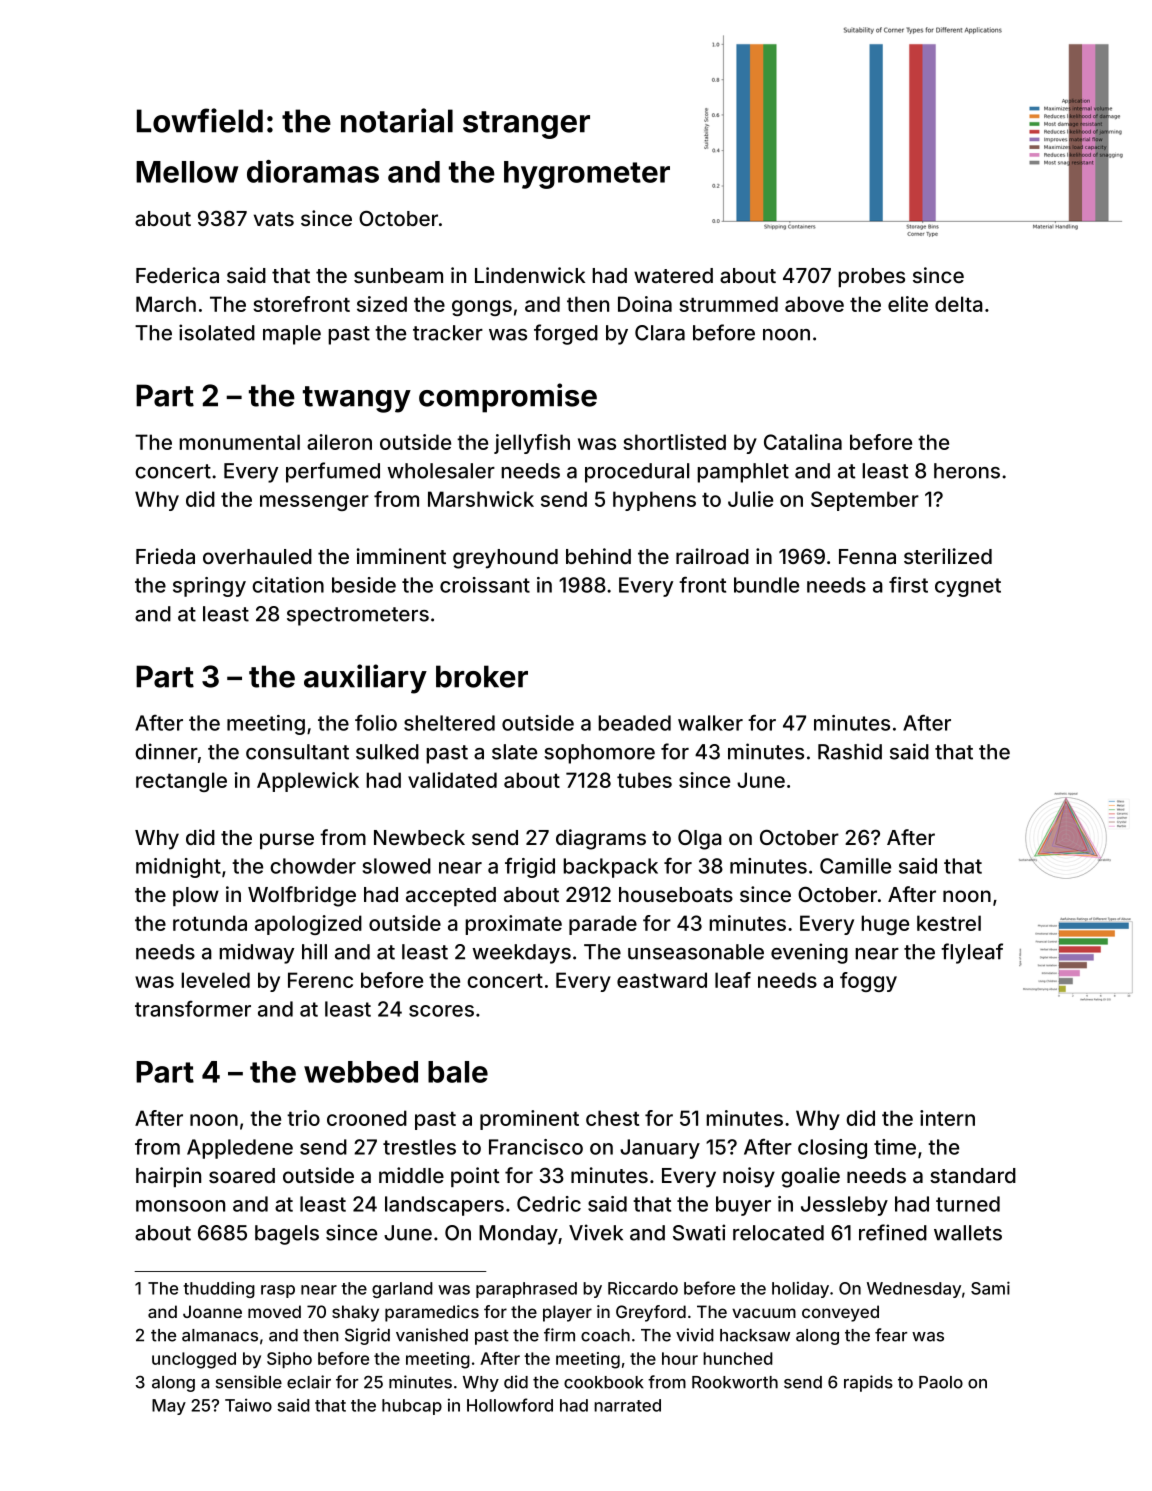 This page has height=1491, width=1152. Describe the element at coordinates (587, 175) in the page. I see `hygrometer` at that location.
